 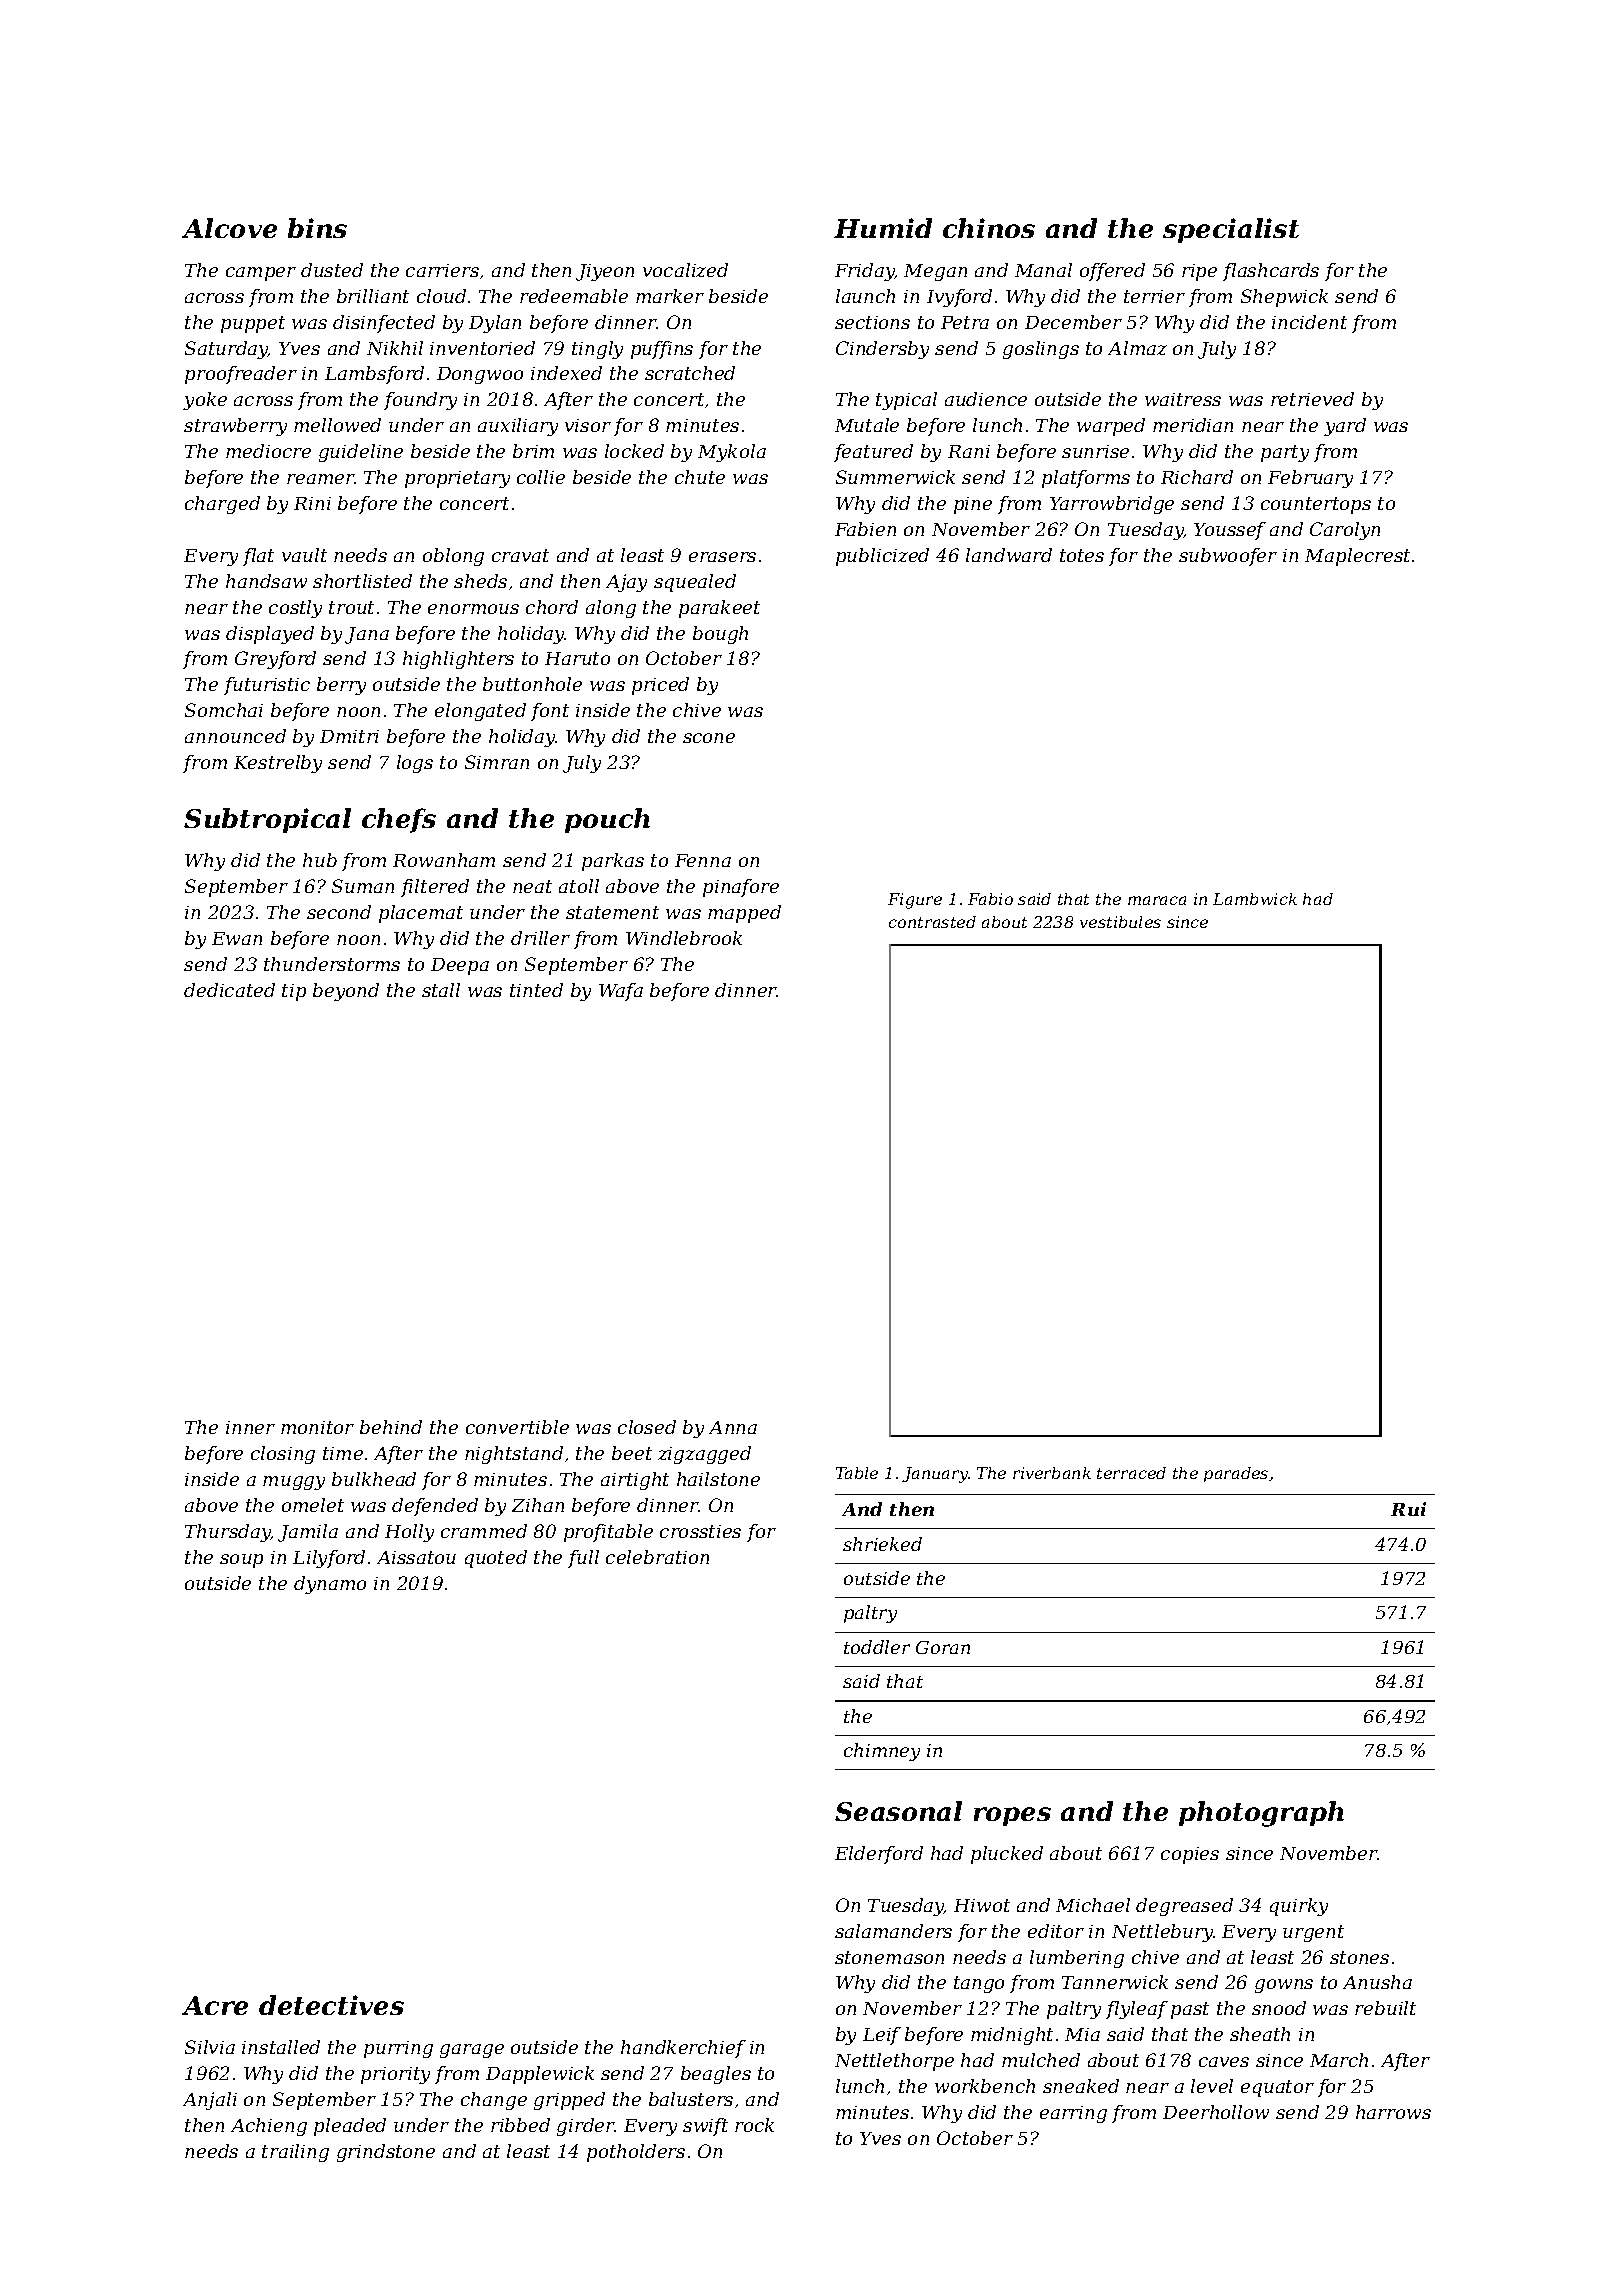 I want to click on toddler, so click(x=877, y=1647).
